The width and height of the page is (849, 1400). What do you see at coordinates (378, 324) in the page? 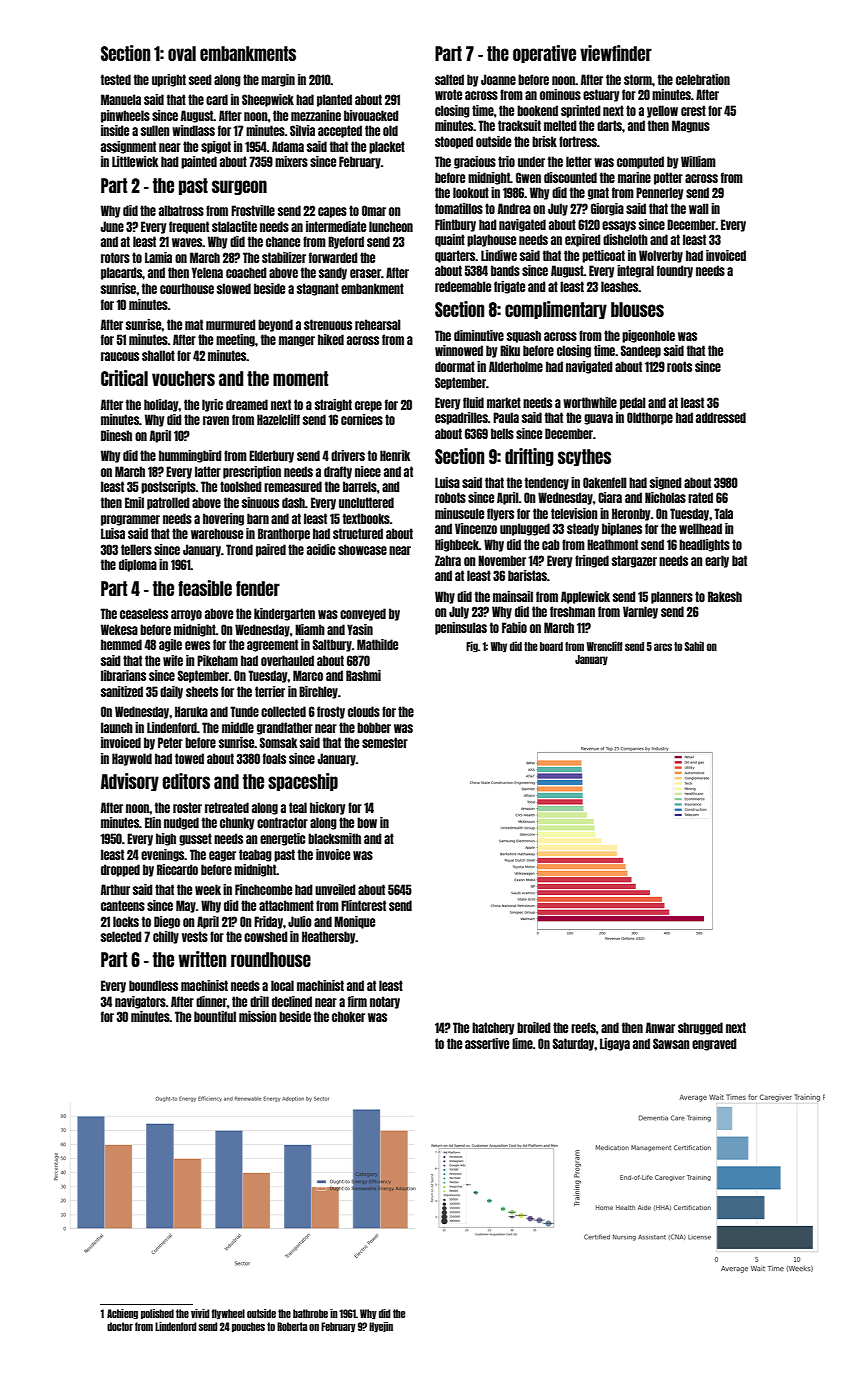
I see `rehearsal` at bounding box center [378, 324].
